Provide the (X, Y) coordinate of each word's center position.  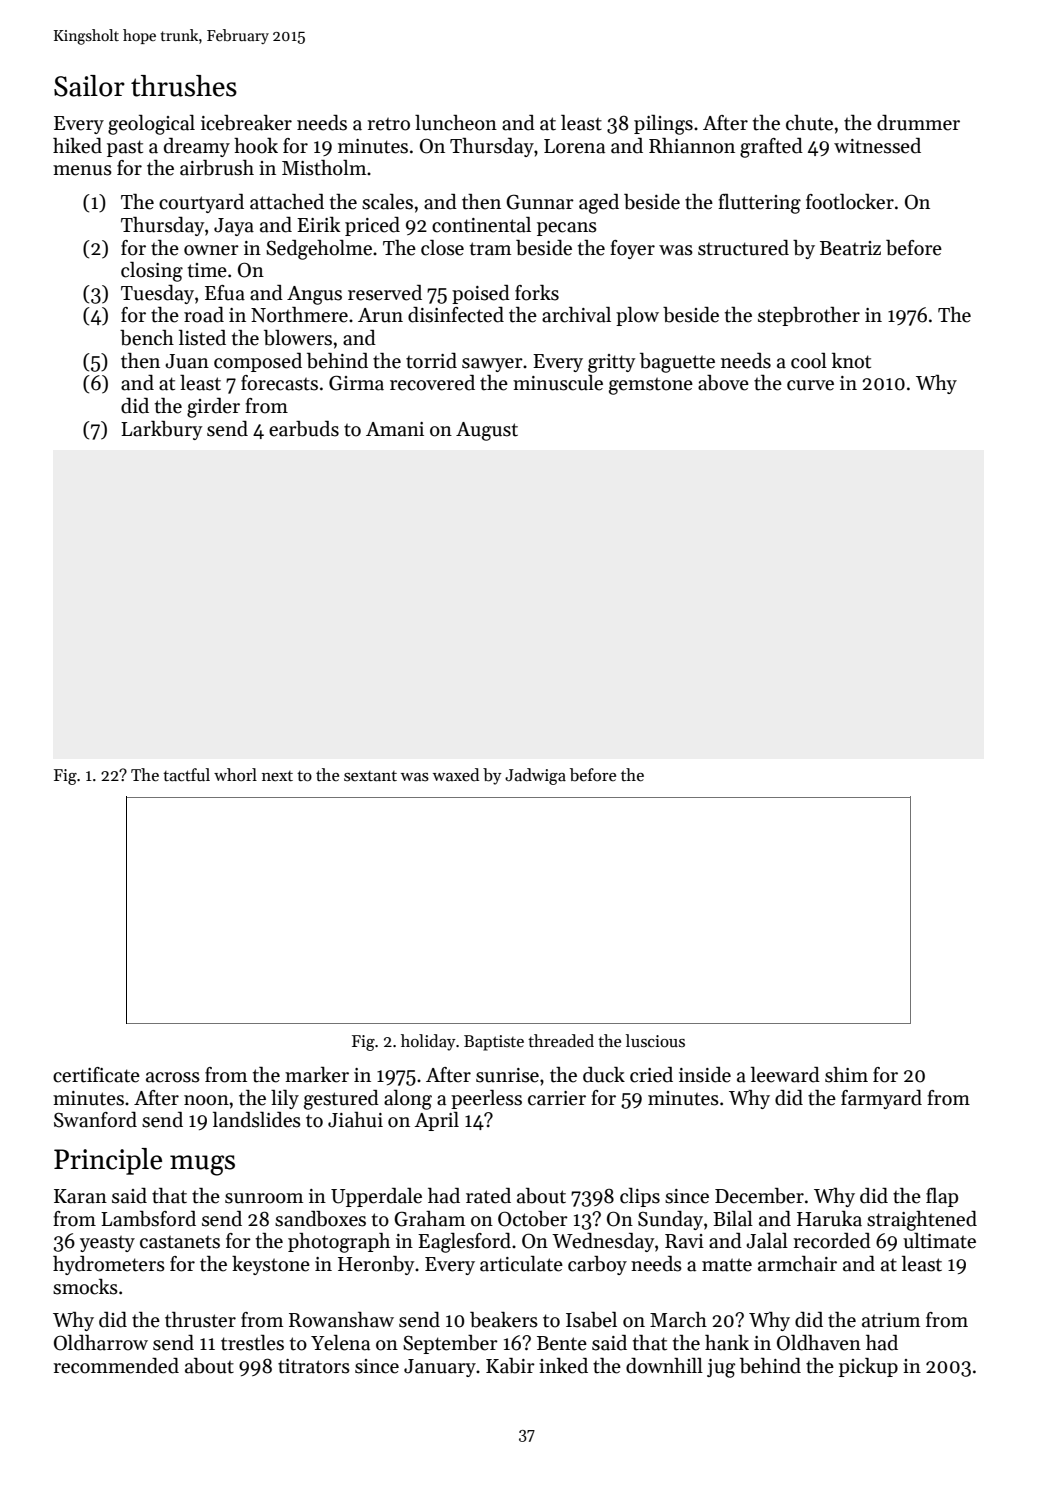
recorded (832, 1241)
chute (809, 123)
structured (743, 248)
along (408, 1100)
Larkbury (162, 430)
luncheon (456, 123)
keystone (271, 1265)
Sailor (89, 86)
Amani (395, 429)
